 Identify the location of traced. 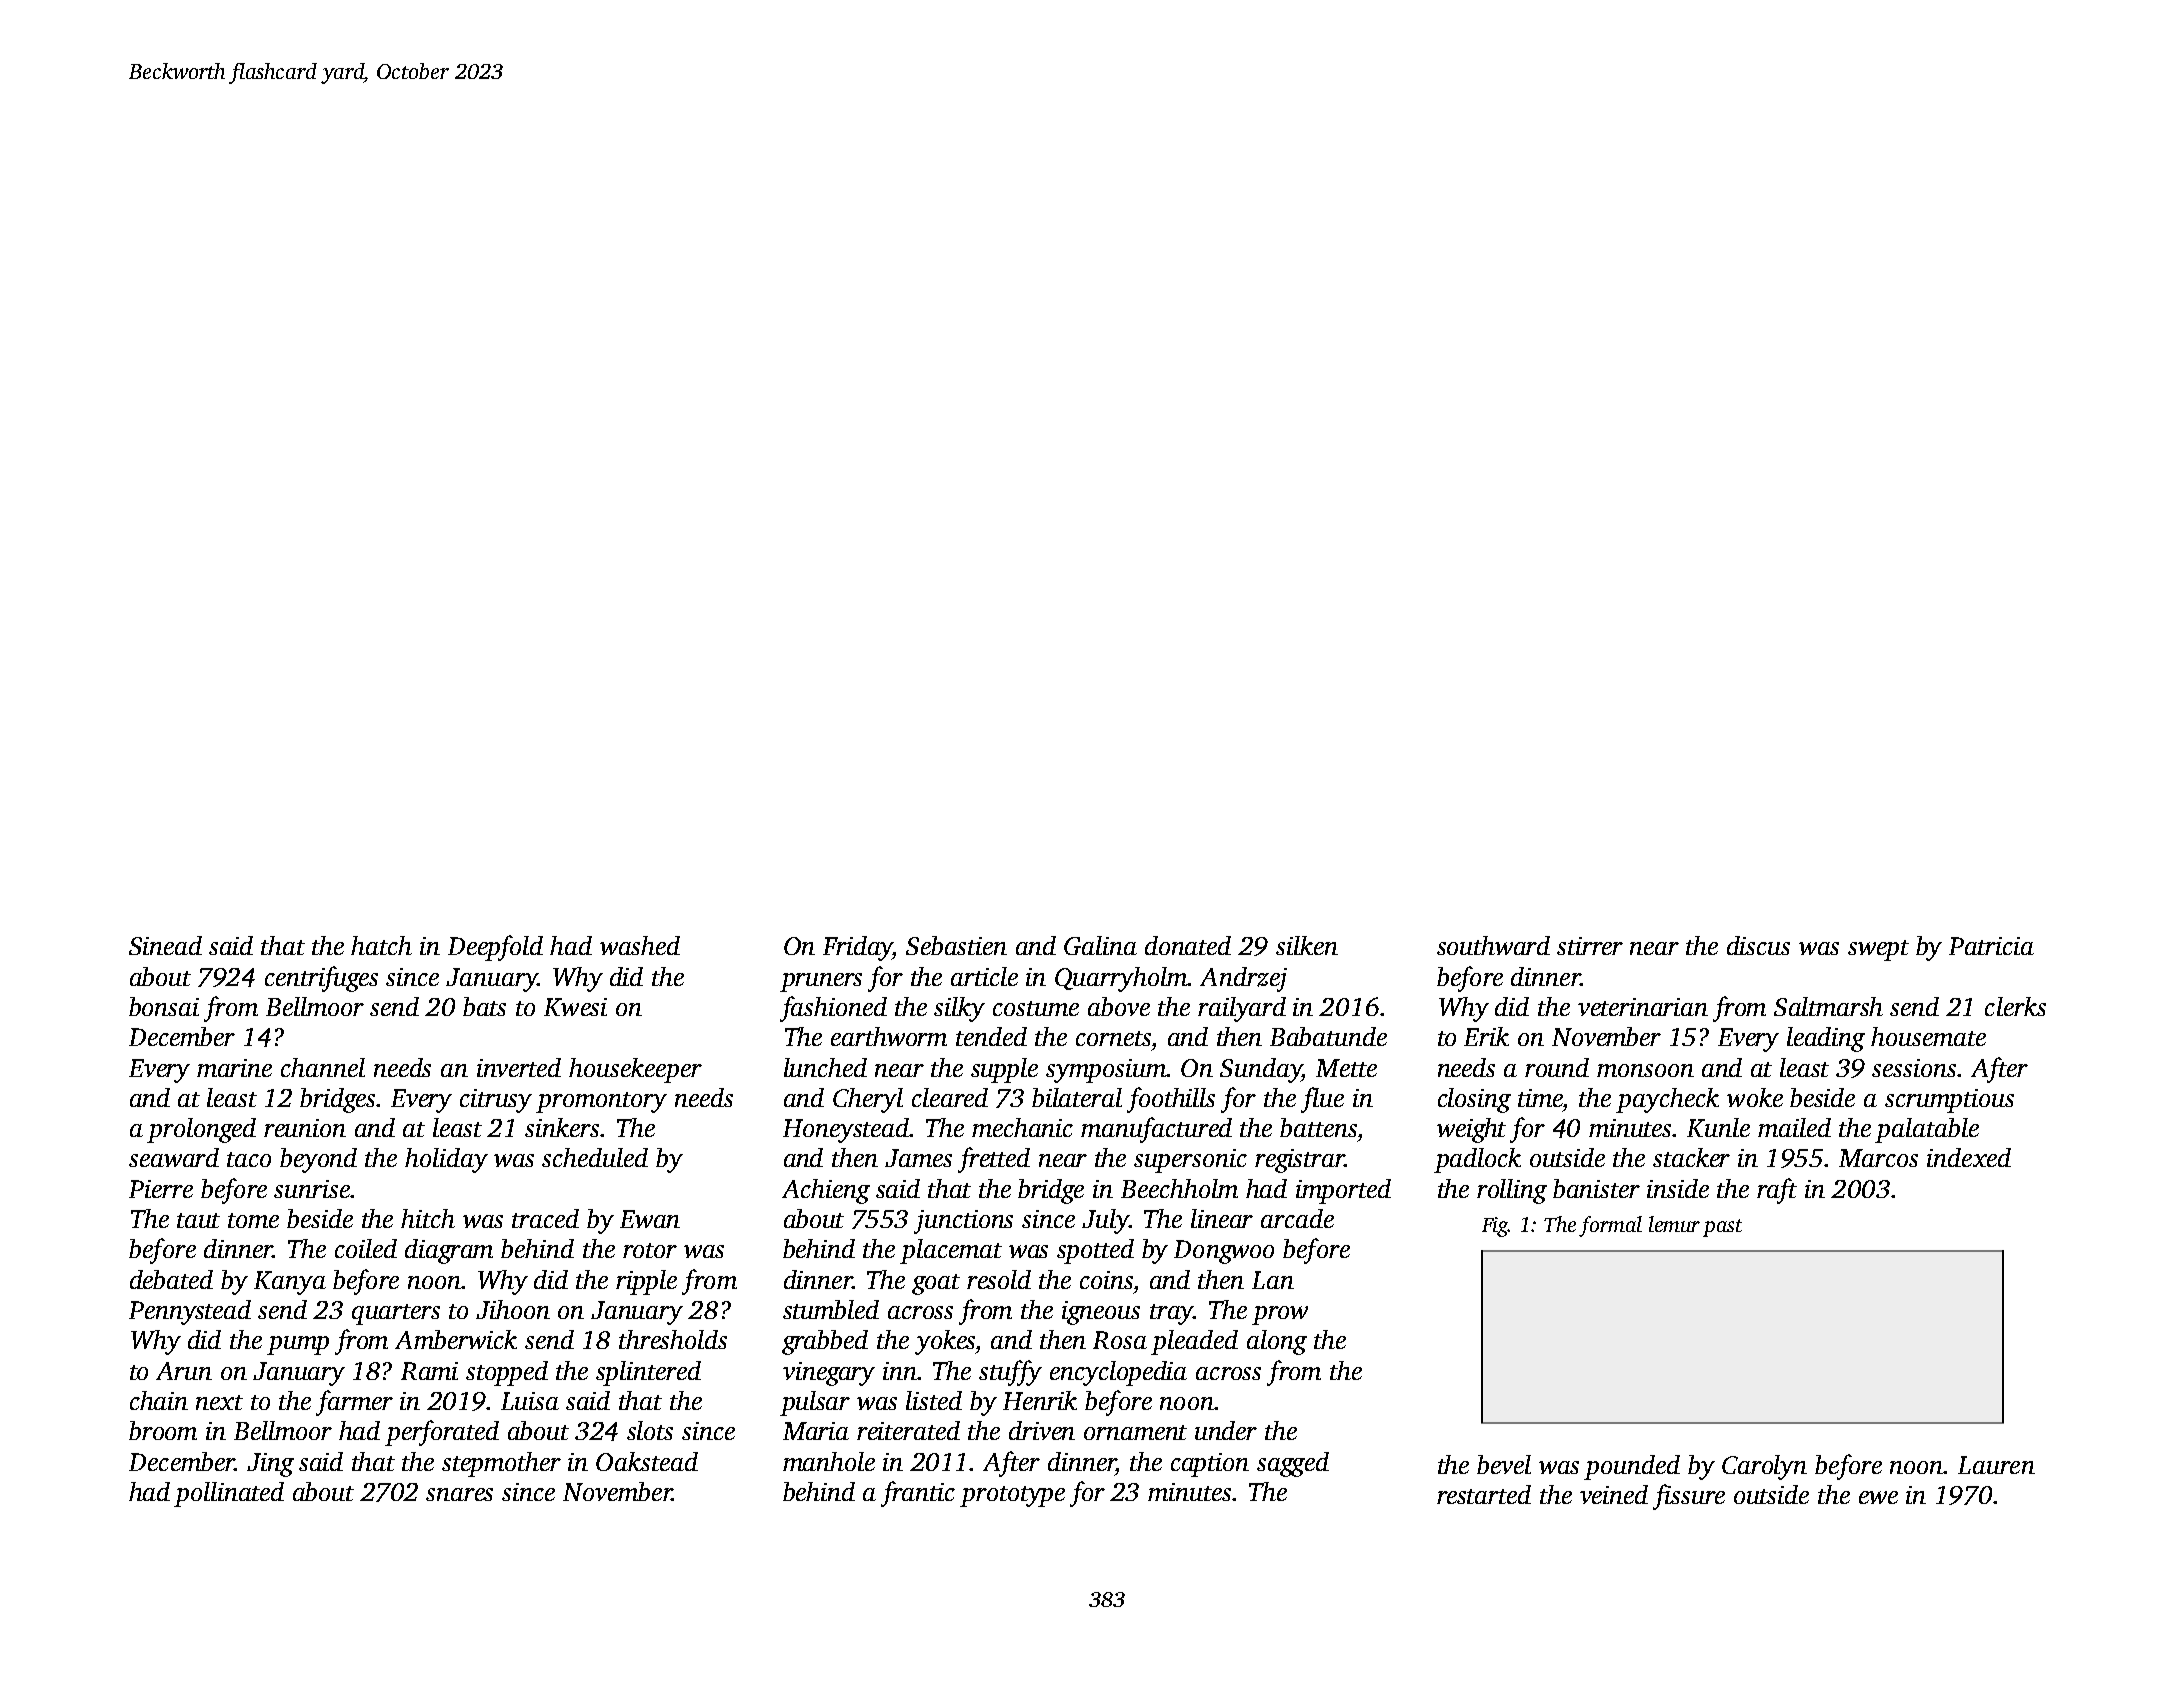
(545, 1218).
